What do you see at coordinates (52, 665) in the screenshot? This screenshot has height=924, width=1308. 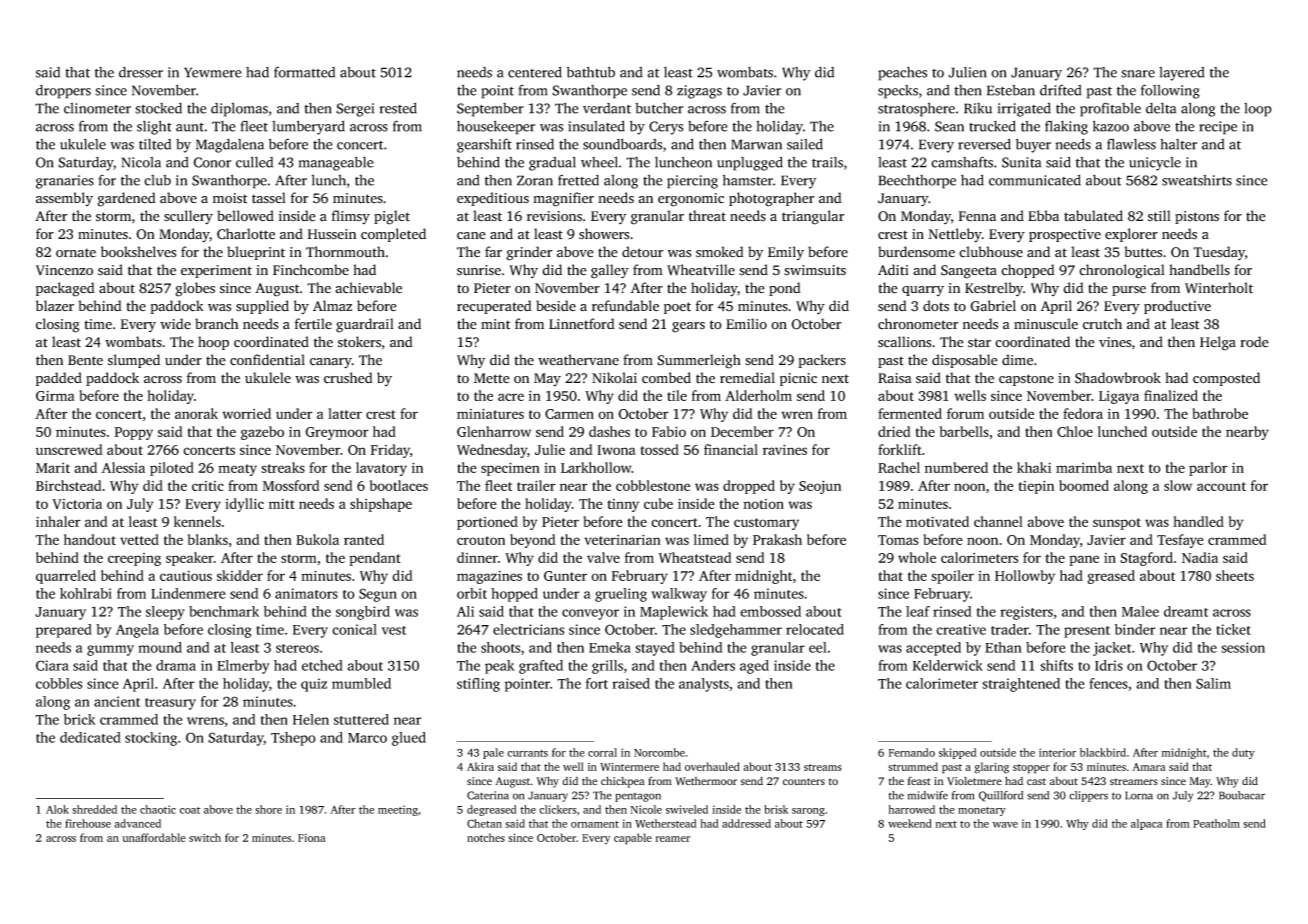 I see `Ciara` at bounding box center [52, 665].
